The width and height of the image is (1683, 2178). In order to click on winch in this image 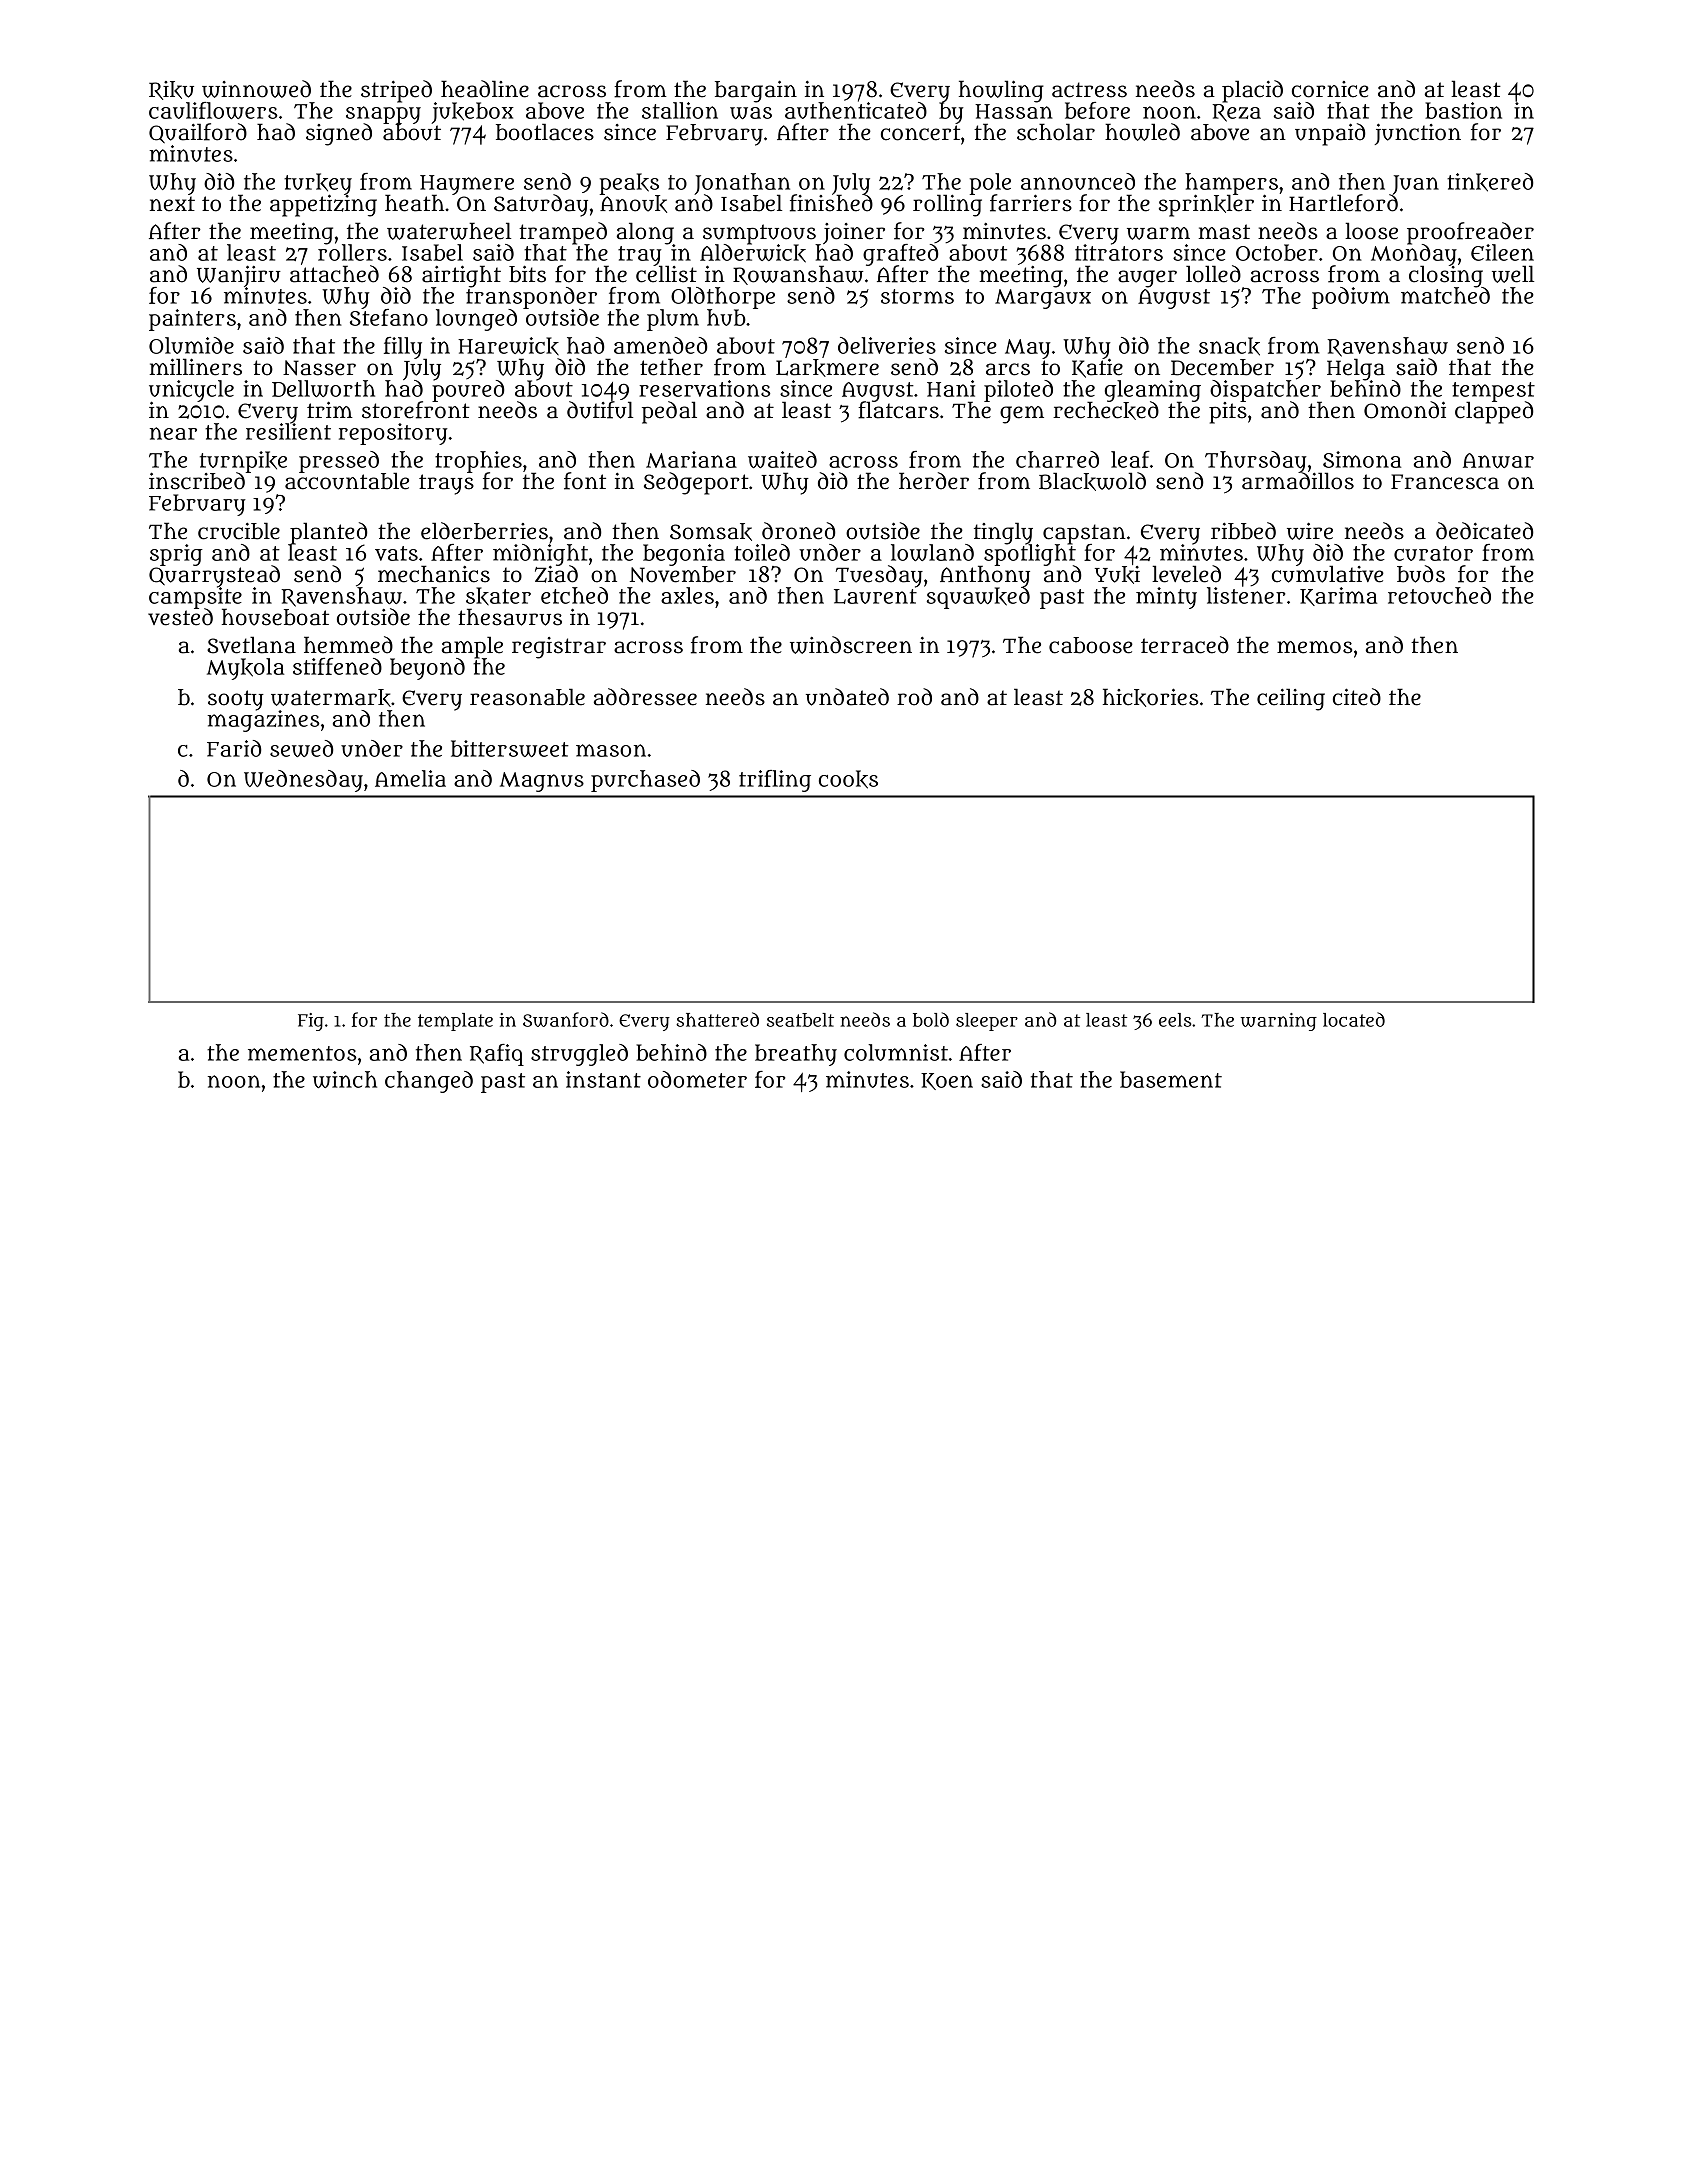, I will do `click(345, 1079)`.
